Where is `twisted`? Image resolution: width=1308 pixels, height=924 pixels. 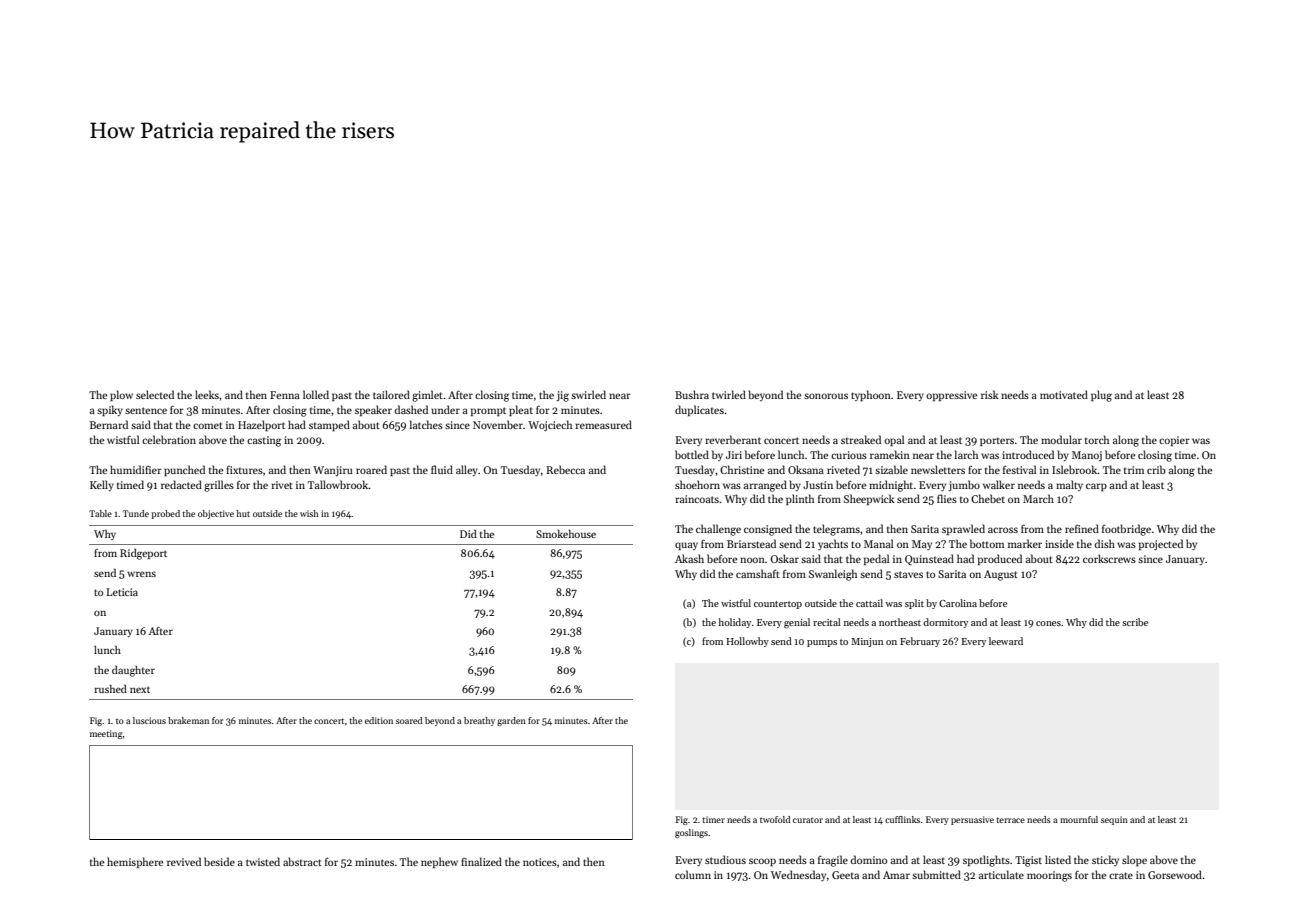
twisted is located at coordinates (263, 861).
